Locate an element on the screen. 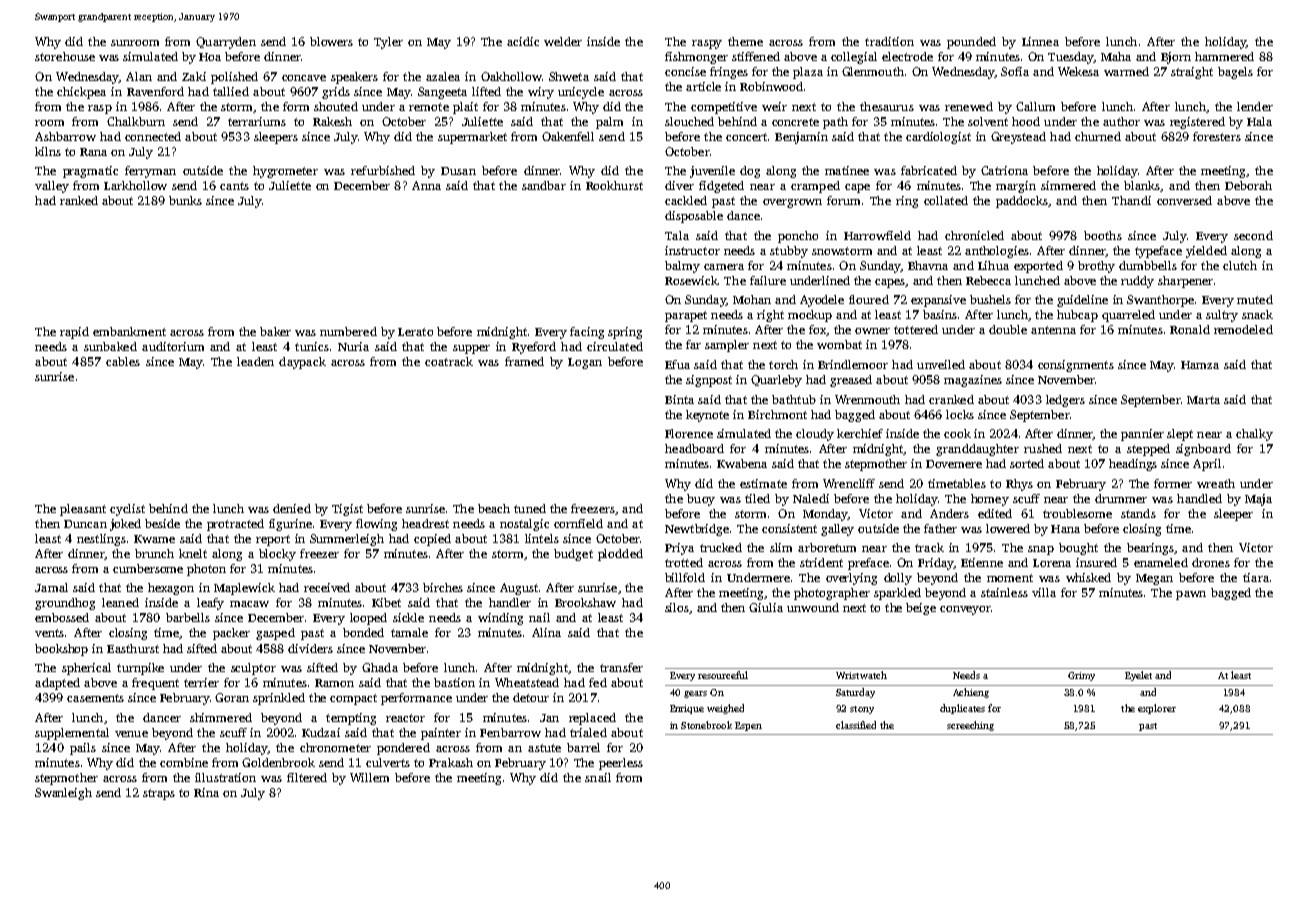  disposable is located at coordinates (694, 217).
